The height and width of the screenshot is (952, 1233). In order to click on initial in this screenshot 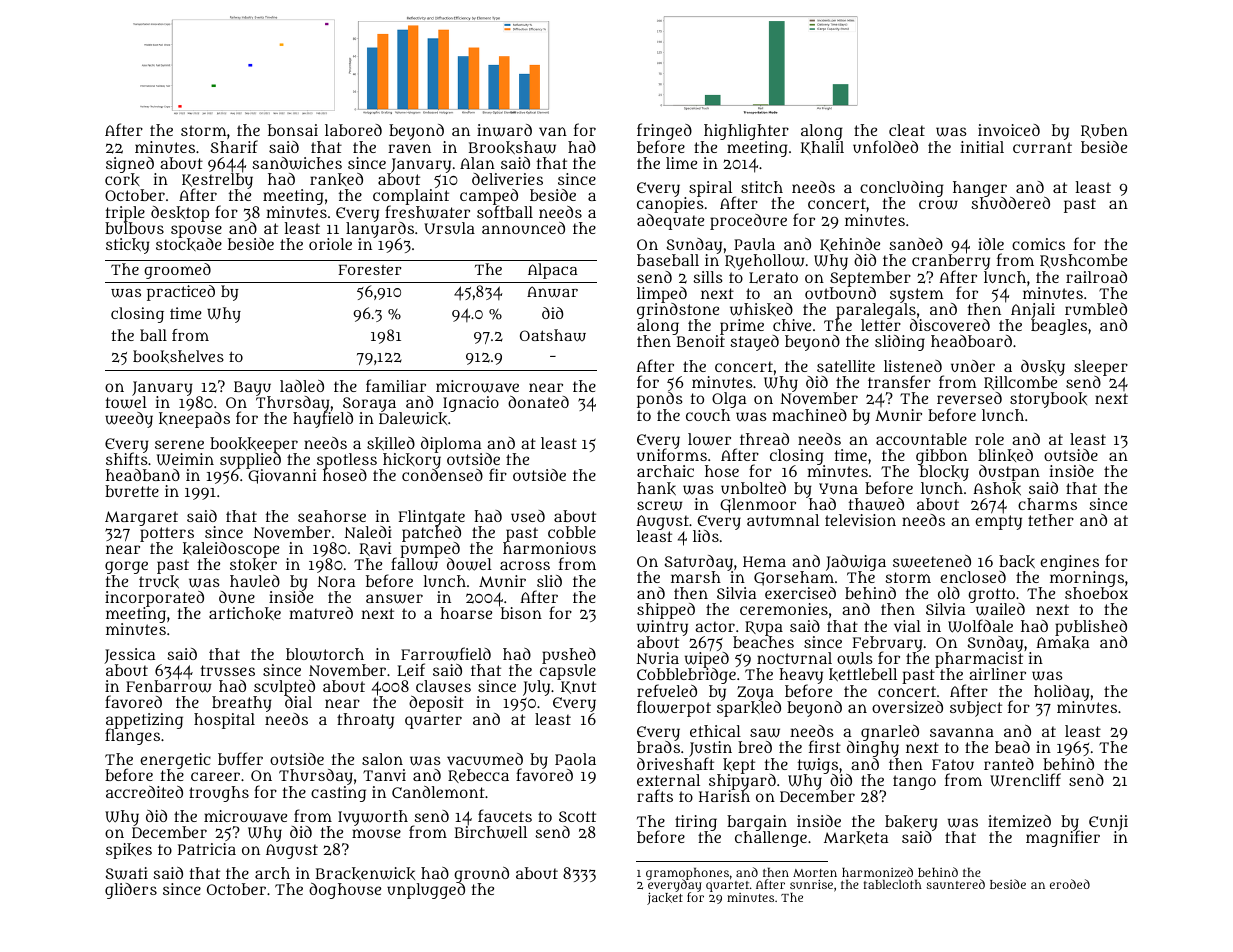, I will do `click(982, 147)`.
